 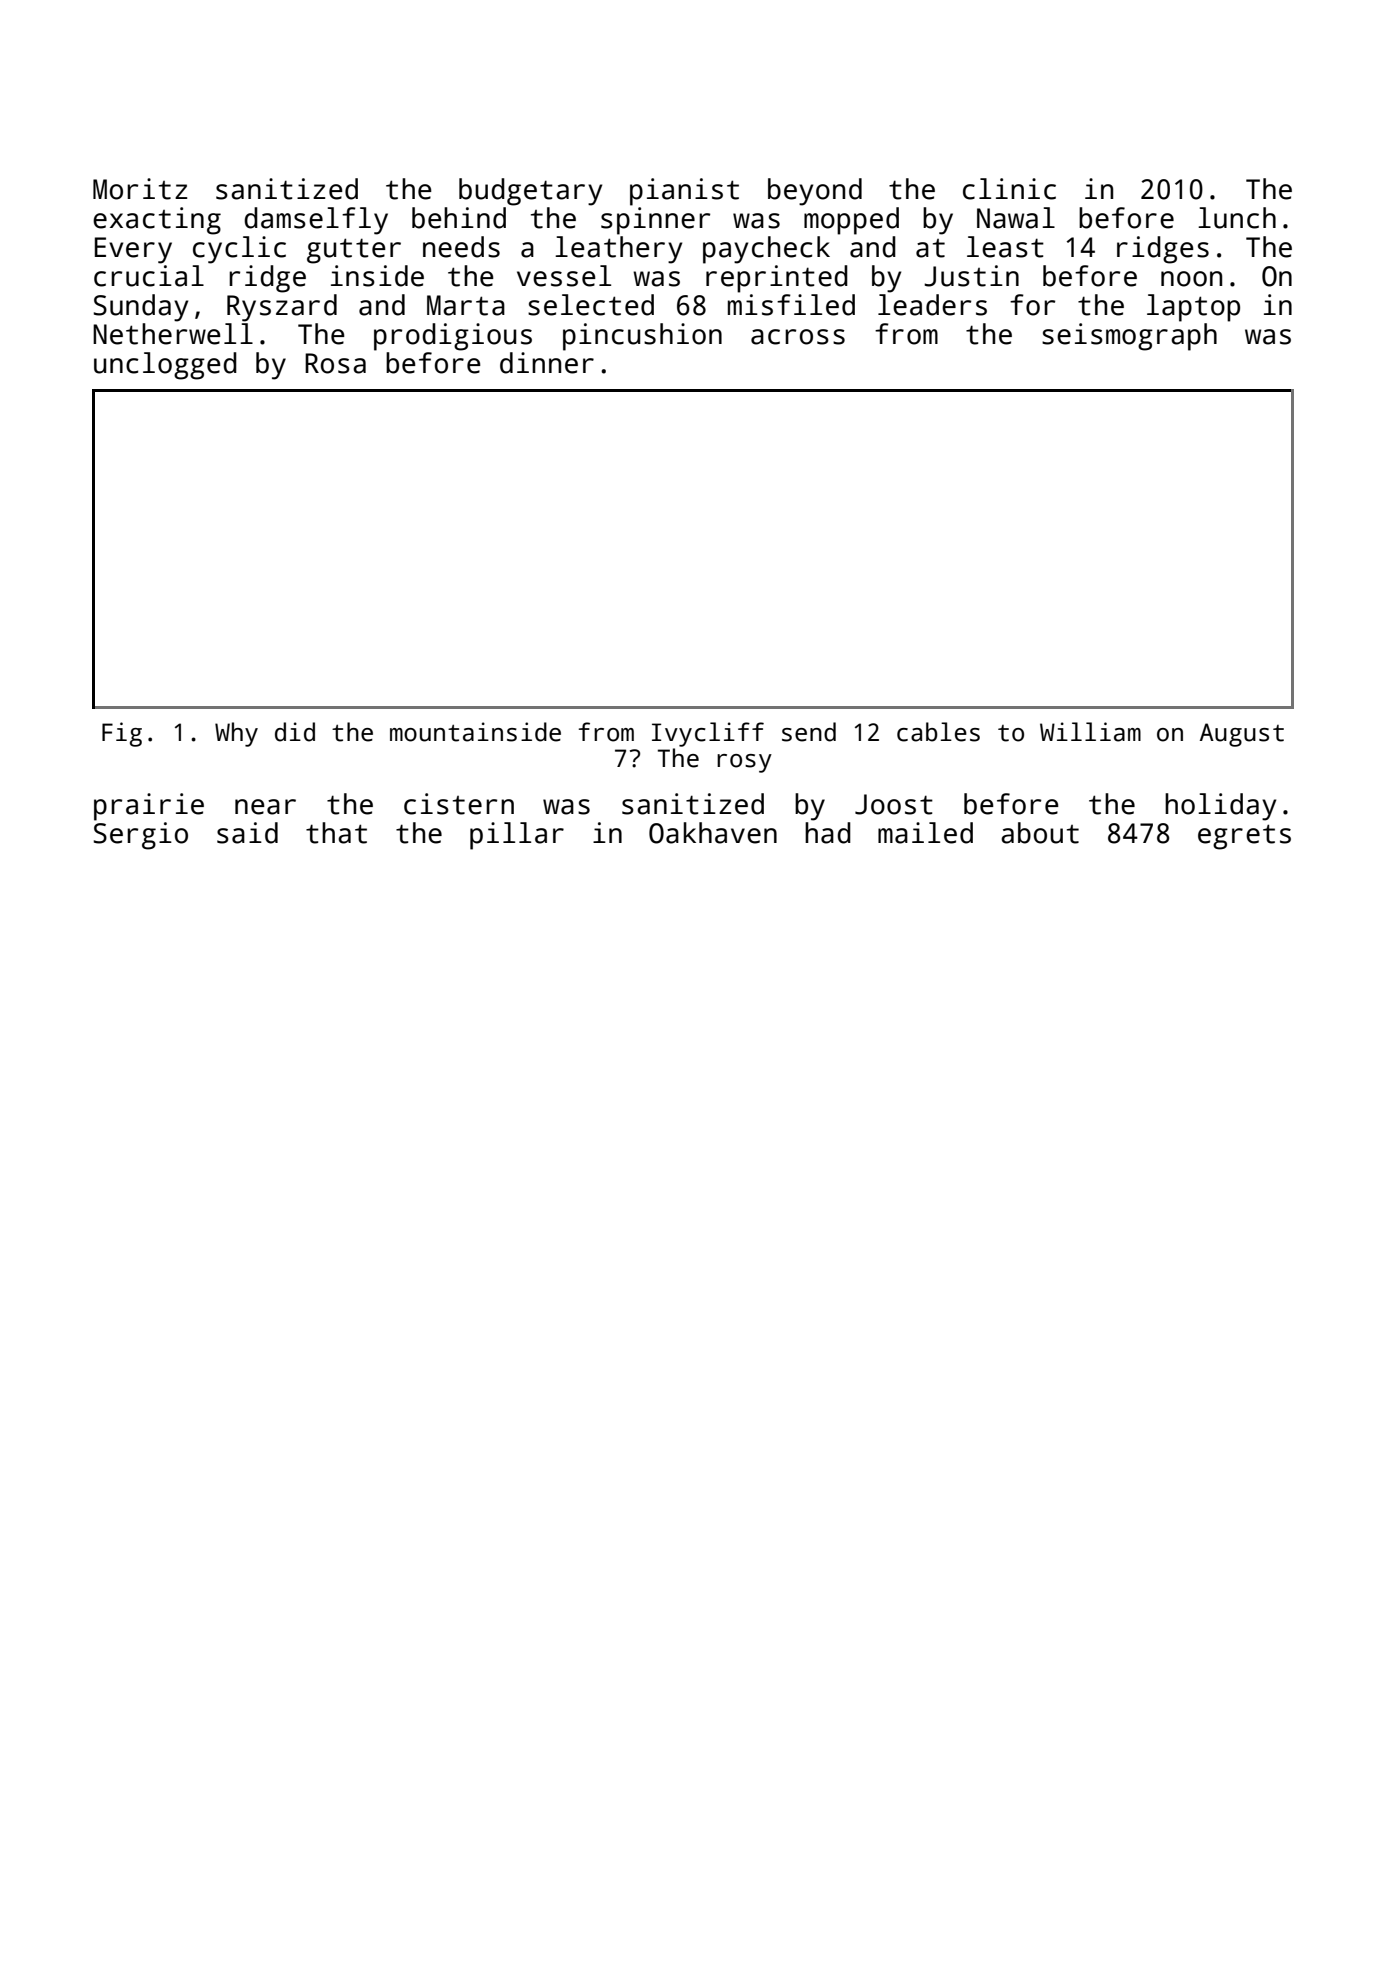 What do you see at coordinates (798, 337) in the image?
I see `across` at bounding box center [798, 337].
